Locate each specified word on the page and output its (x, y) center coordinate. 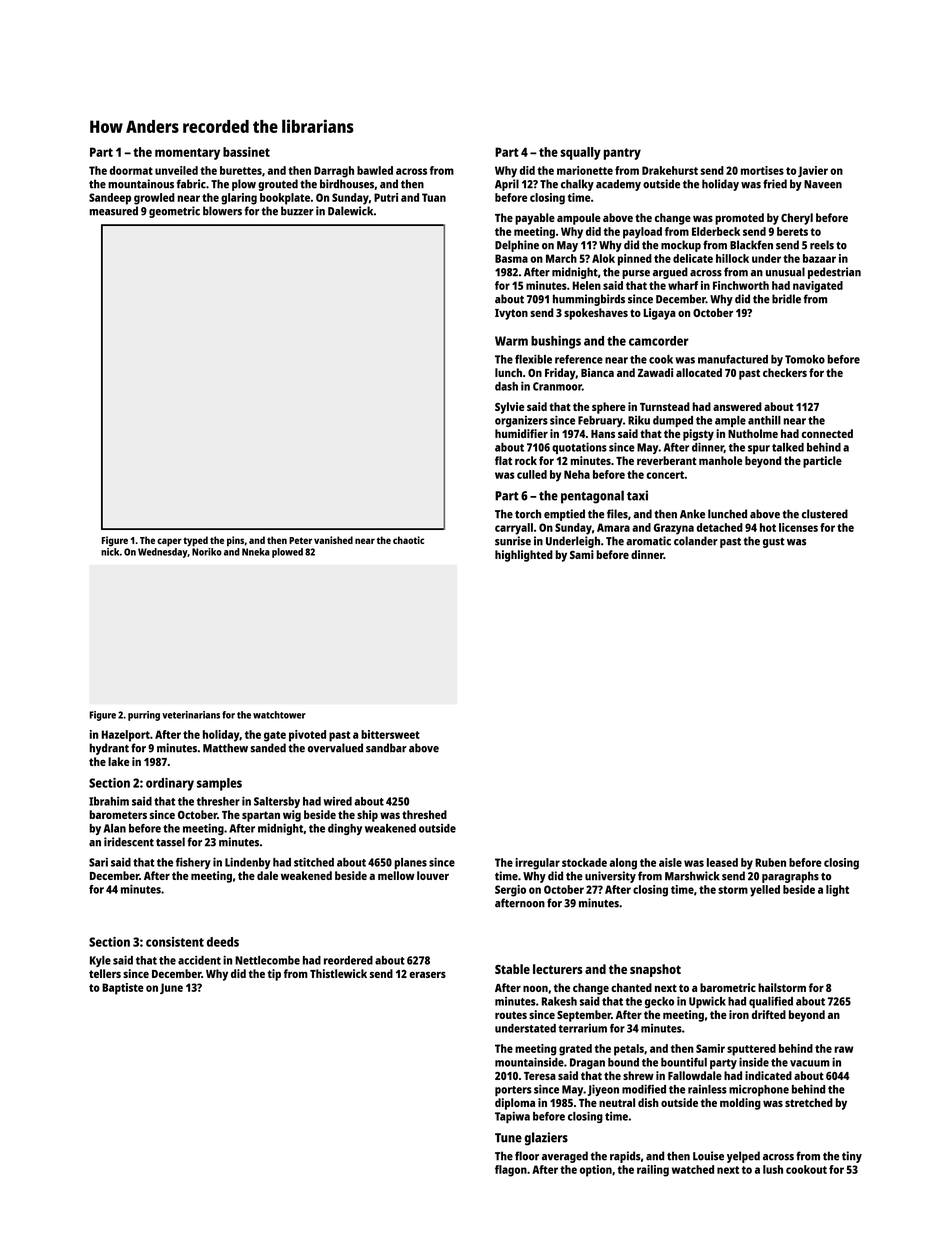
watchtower (279, 715)
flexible (533, 359)
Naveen (823, 184)
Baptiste (123, 989)
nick (110, 552)
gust (774, 543)
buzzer (297, 211)
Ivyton (511, 314)
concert (665, 475)
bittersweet (390, 734)
